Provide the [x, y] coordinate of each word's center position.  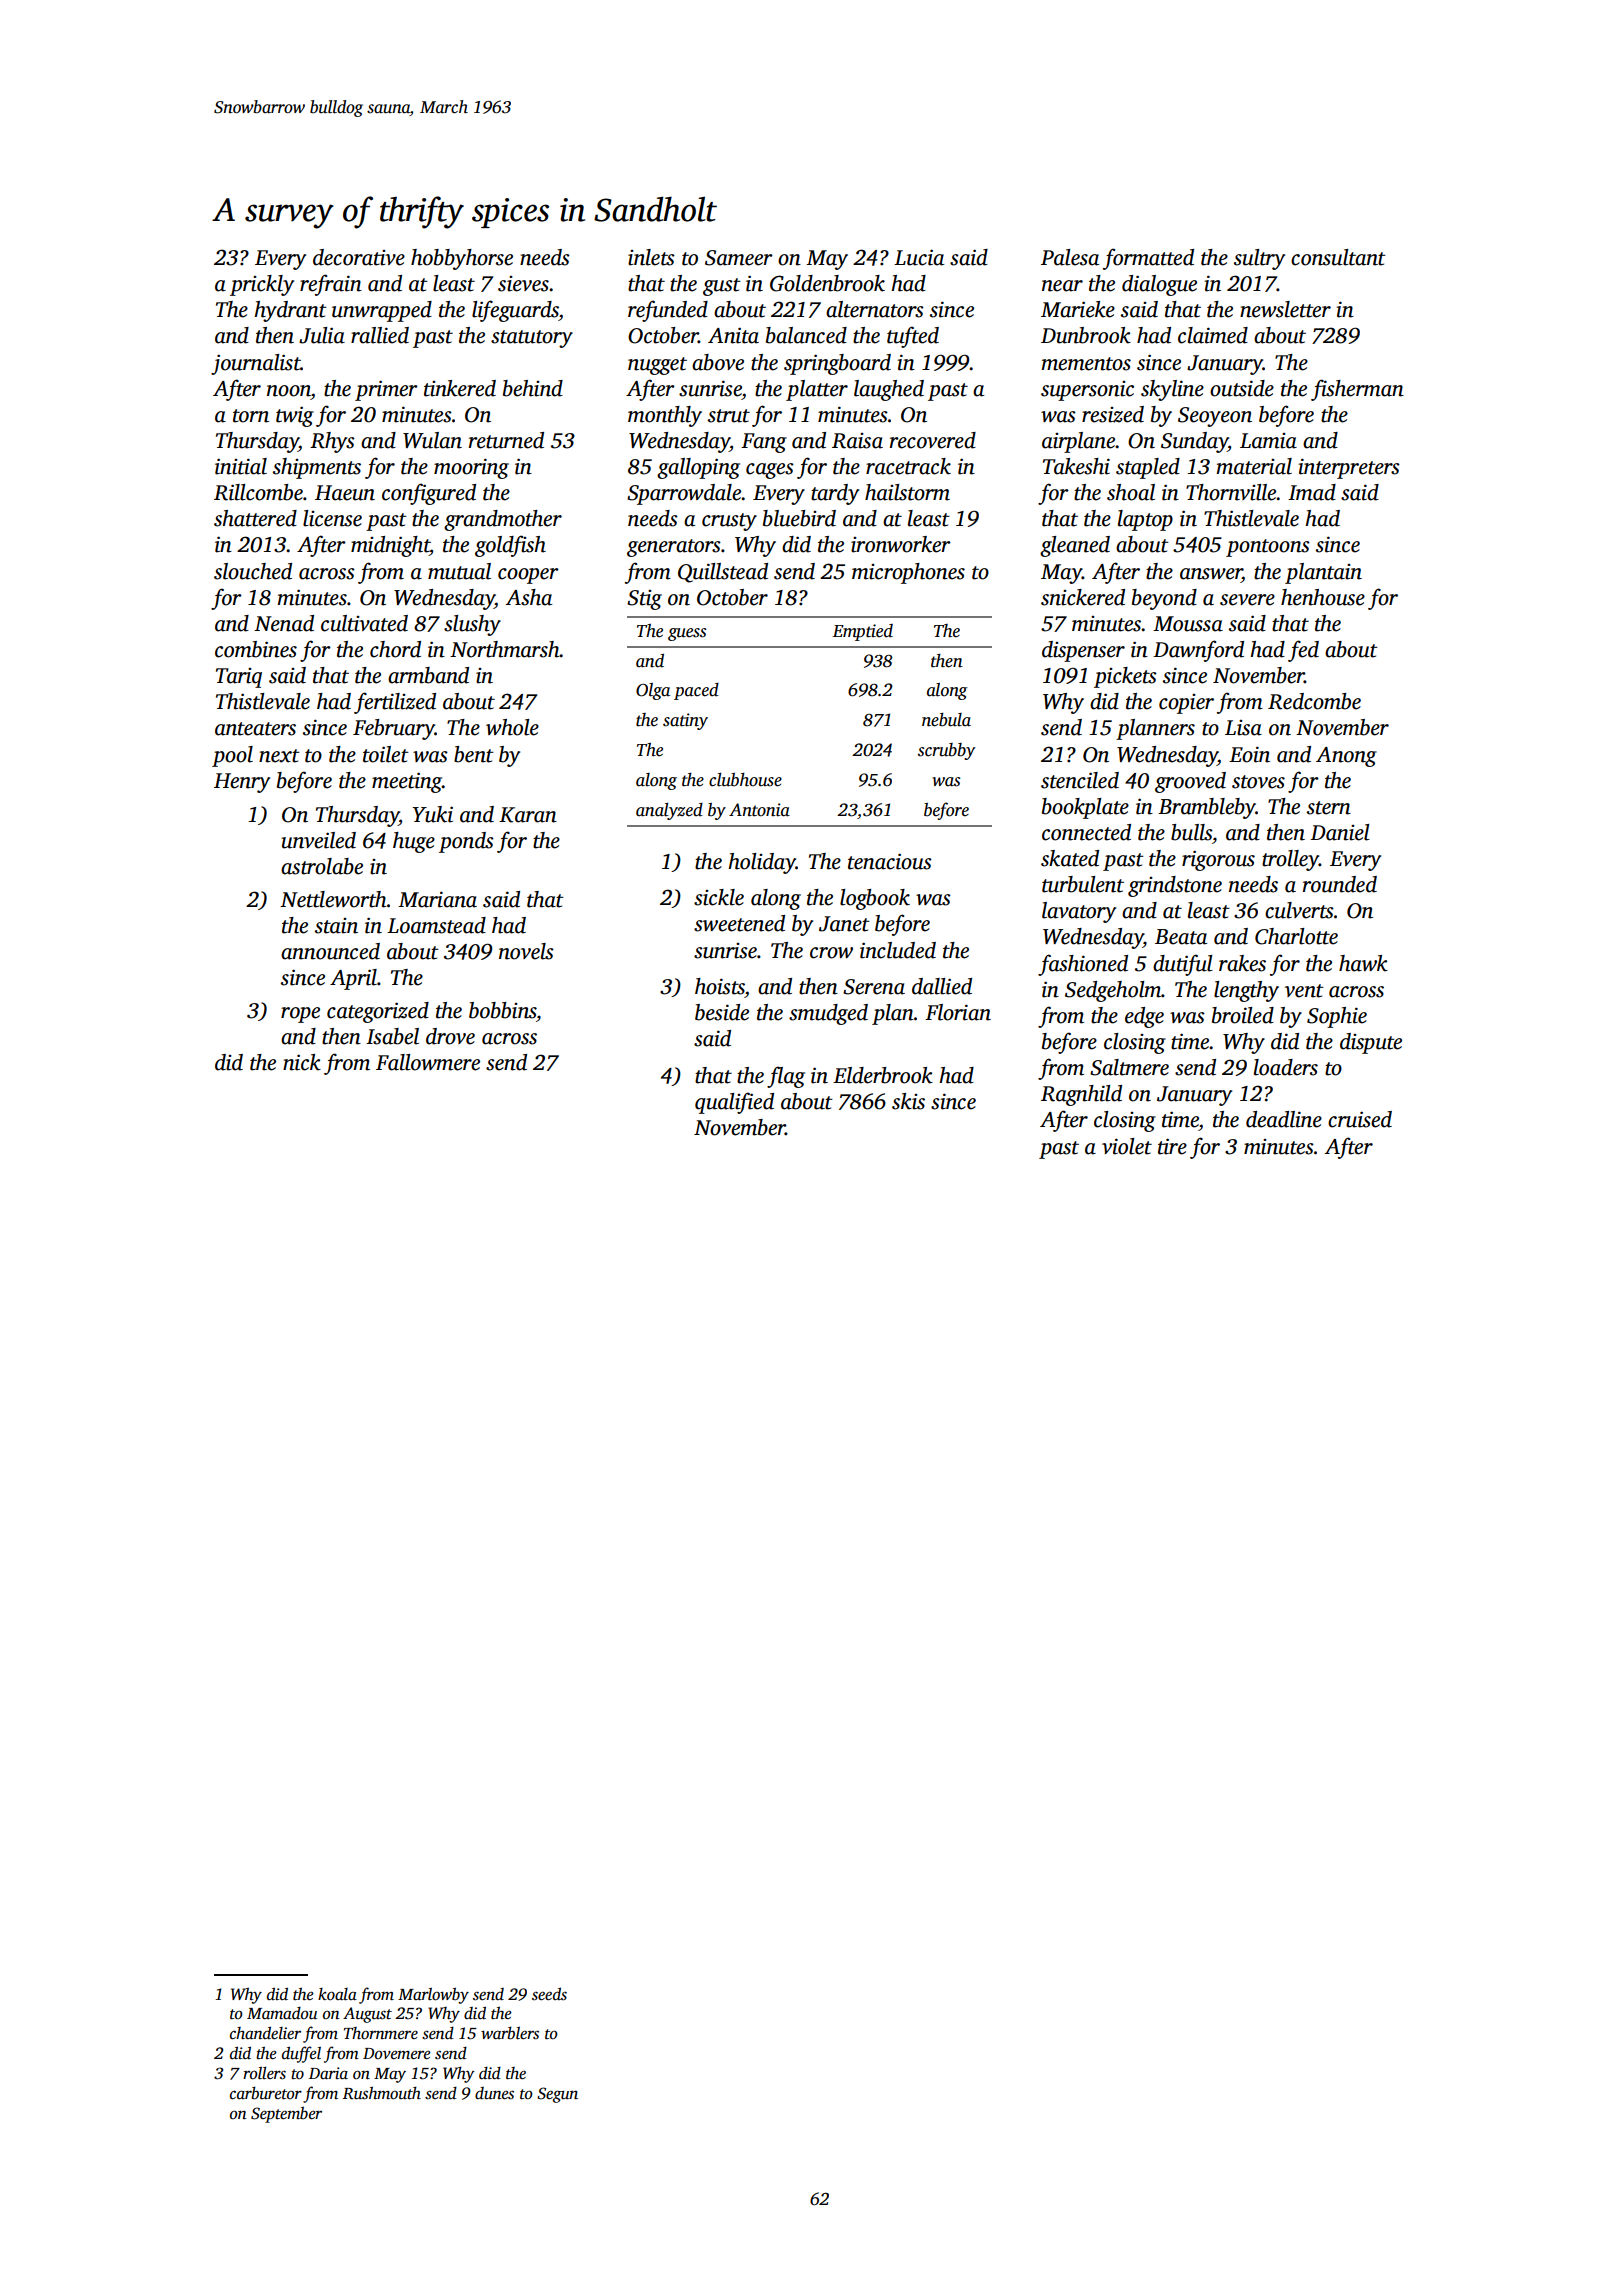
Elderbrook [883, 1075]
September [286, 2114]
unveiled [318, 840]
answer [1211, 574]
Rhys [332, 442]
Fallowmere [428, 1062]
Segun [557, 2095]
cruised [1360, 1119]
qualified [734, 1103]
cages [770, 471]
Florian [958, 1012]
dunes [494, 2093]
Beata [1181, 937]
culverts [1299, 910]
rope [300, 1015]
